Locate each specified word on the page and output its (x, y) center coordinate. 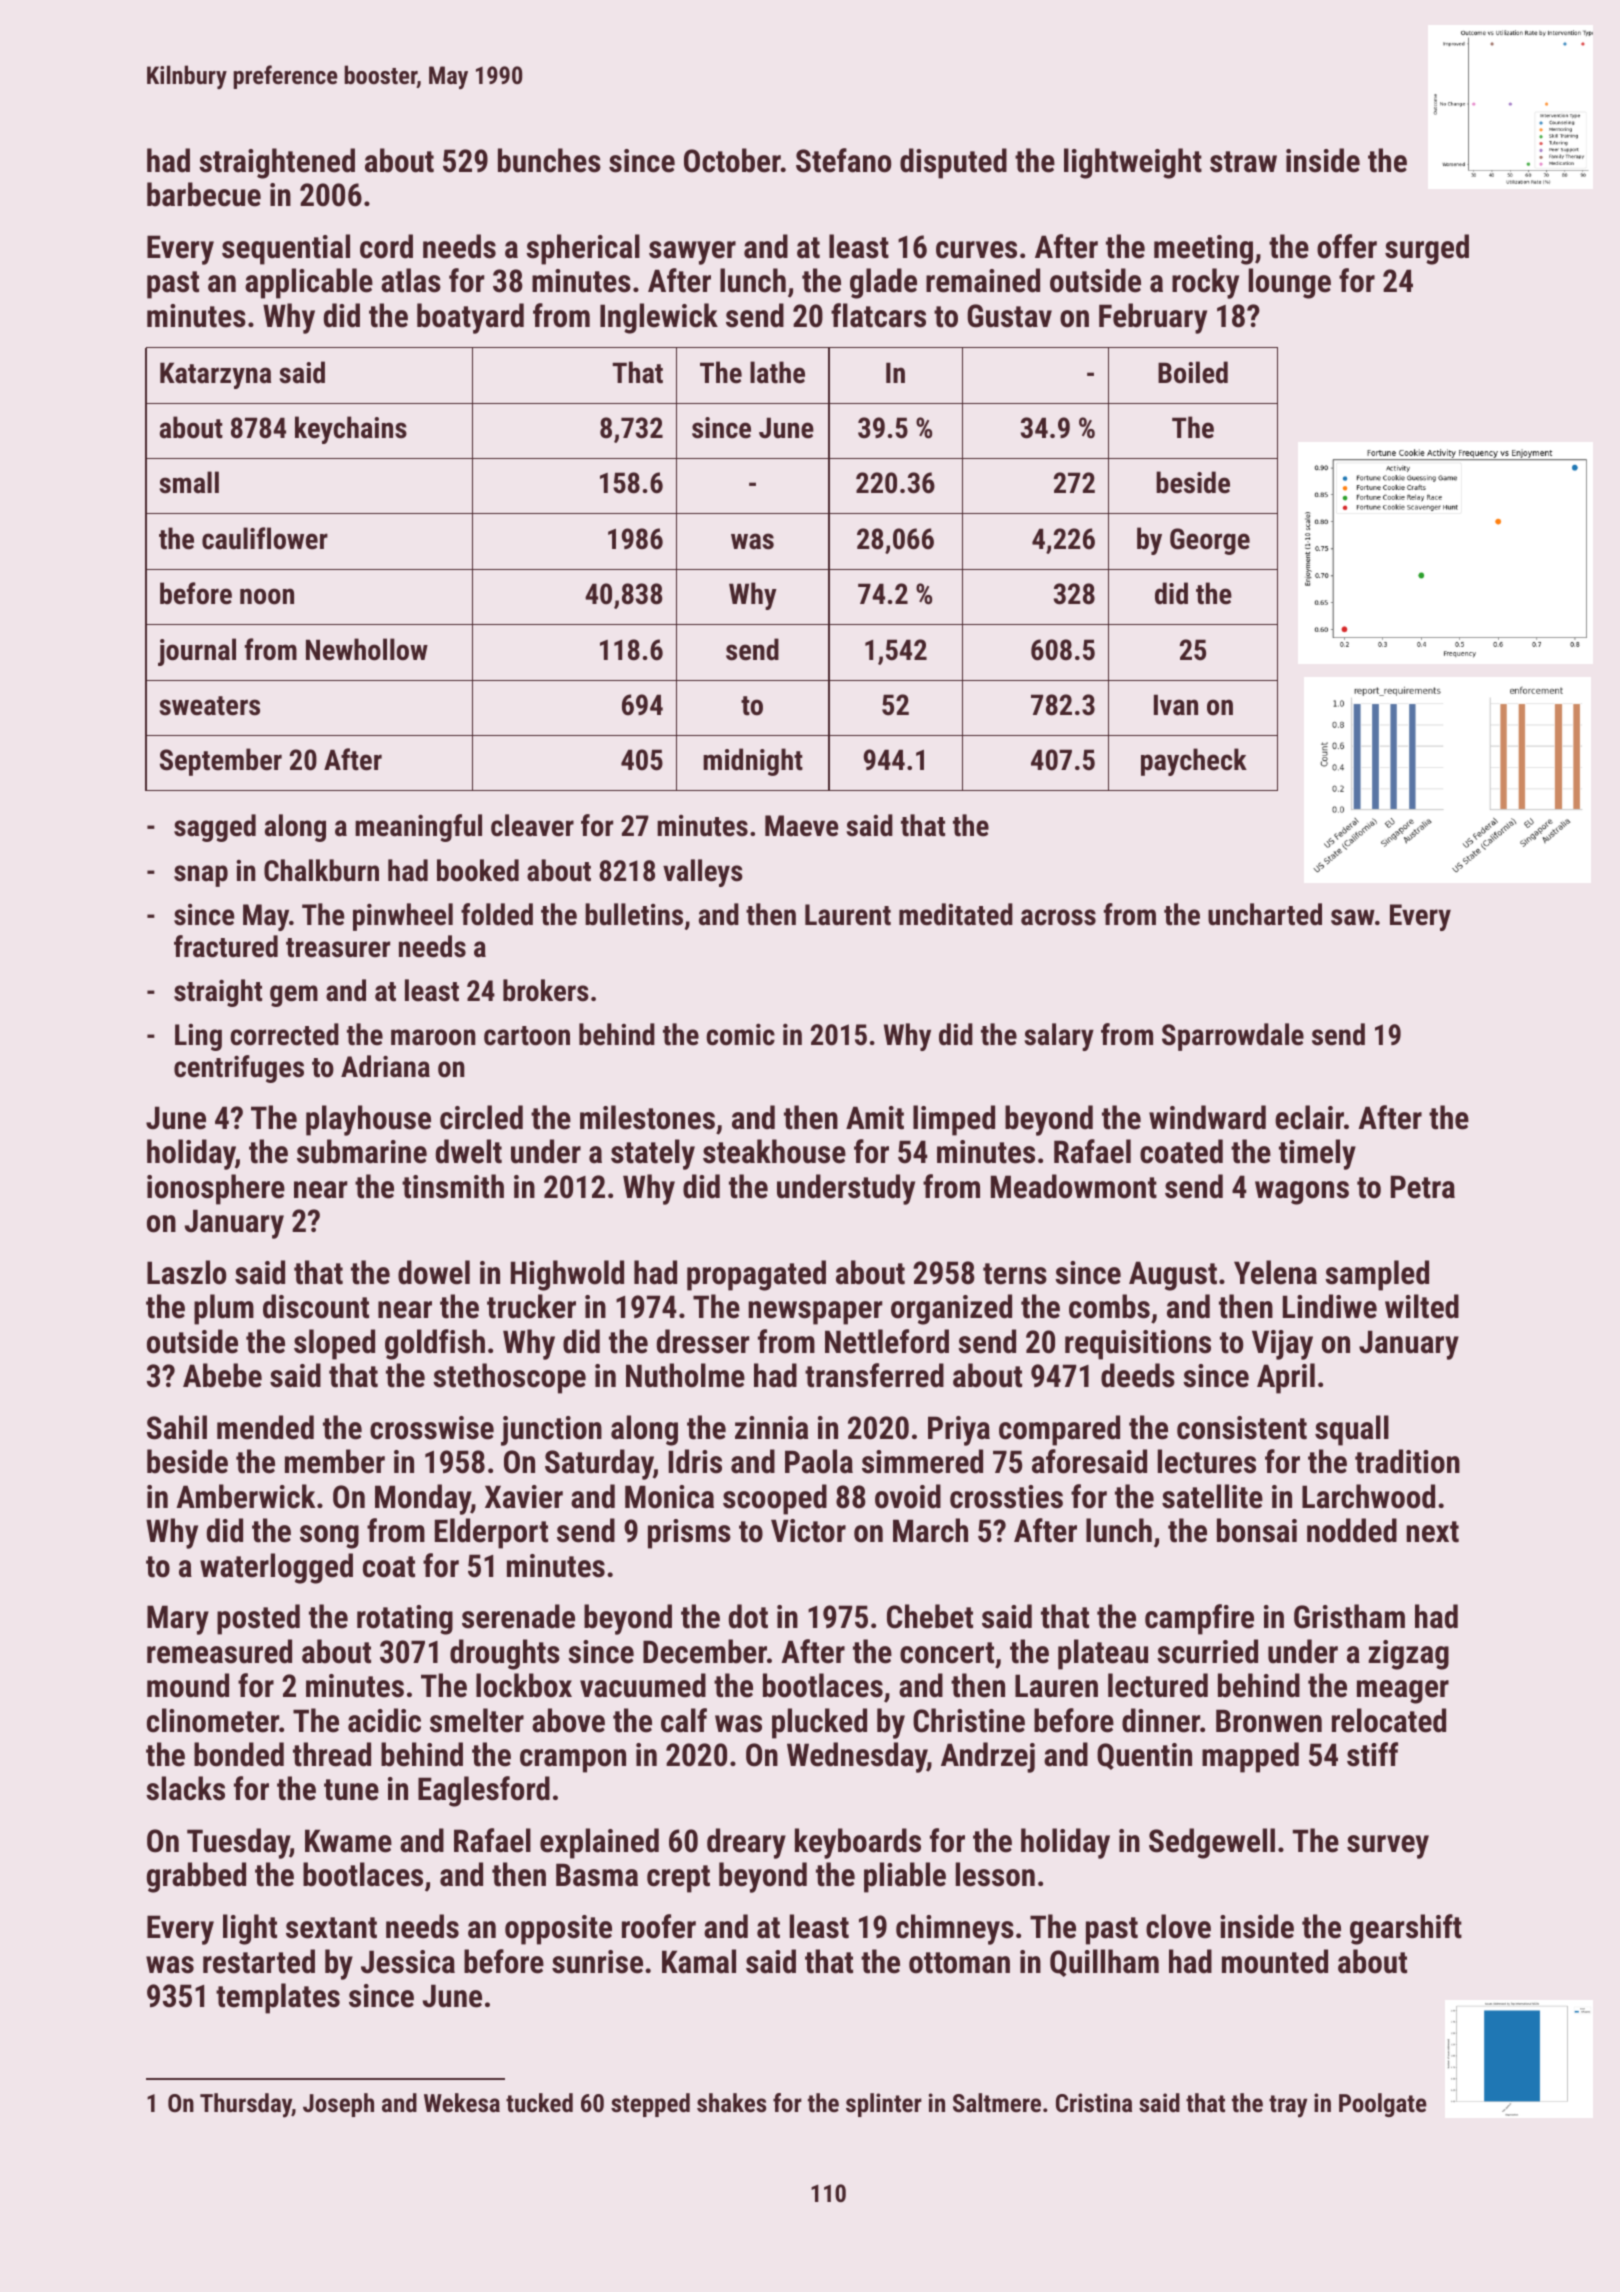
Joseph (338, 2105)
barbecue (204, 194)
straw (1243, 162)
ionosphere (216, 1189)
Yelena (1275, 1272)
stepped (650, 2105)
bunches (549, 160)
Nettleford (887, 1341)
